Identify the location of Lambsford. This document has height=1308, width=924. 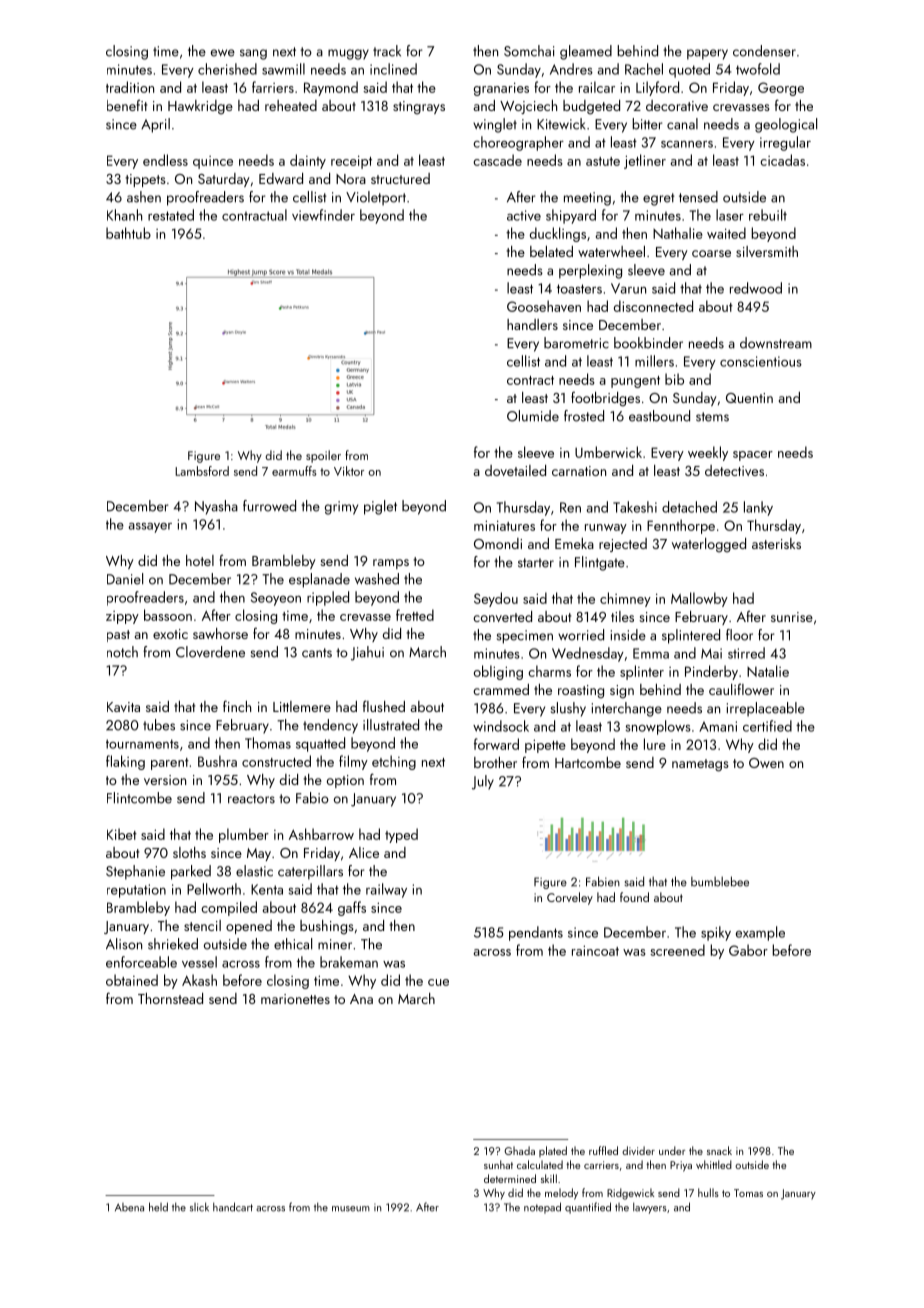
(202, 471).
